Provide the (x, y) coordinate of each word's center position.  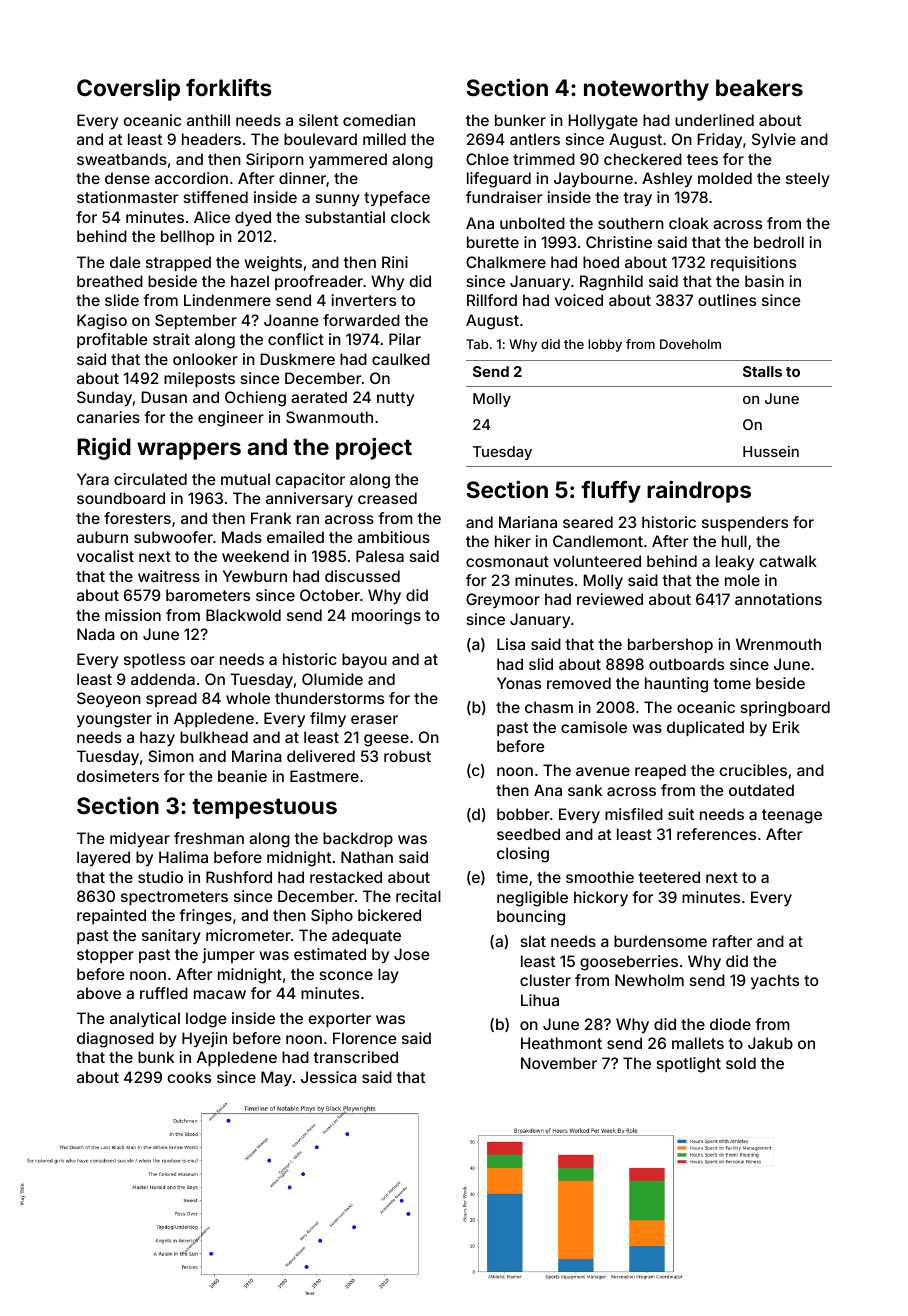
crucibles (753, 770)
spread (171, 699)
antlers (535, 139)
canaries (108, 417)
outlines (727, 300)
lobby (605, 345)
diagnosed (115, 1040)
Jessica (329, 1077)
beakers (759, 87)
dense (127, 178)
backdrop (358, 839)
